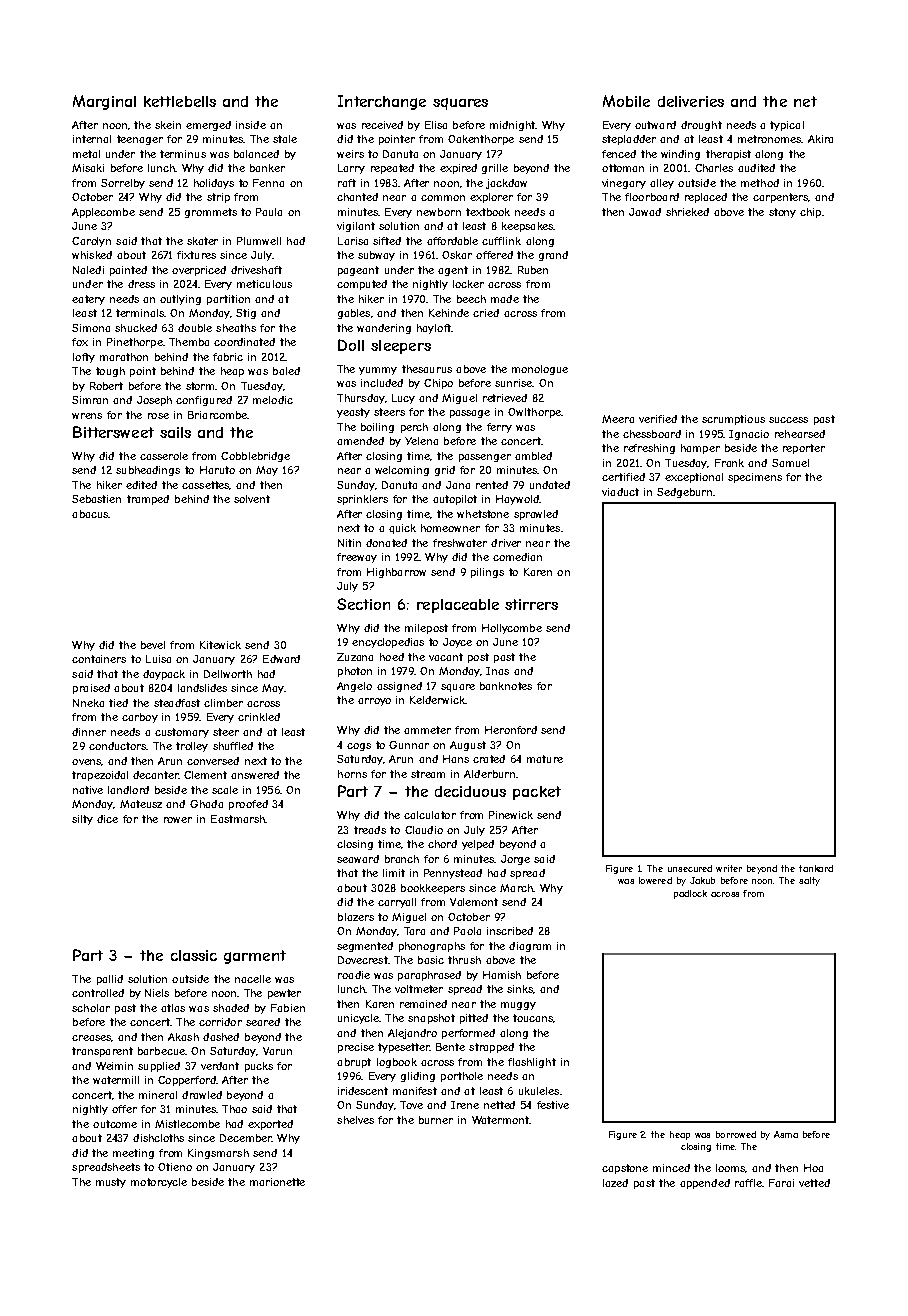 The width and height of the screenshot is (908, 1316). I want to click on lazed, so click(615, 1183).
